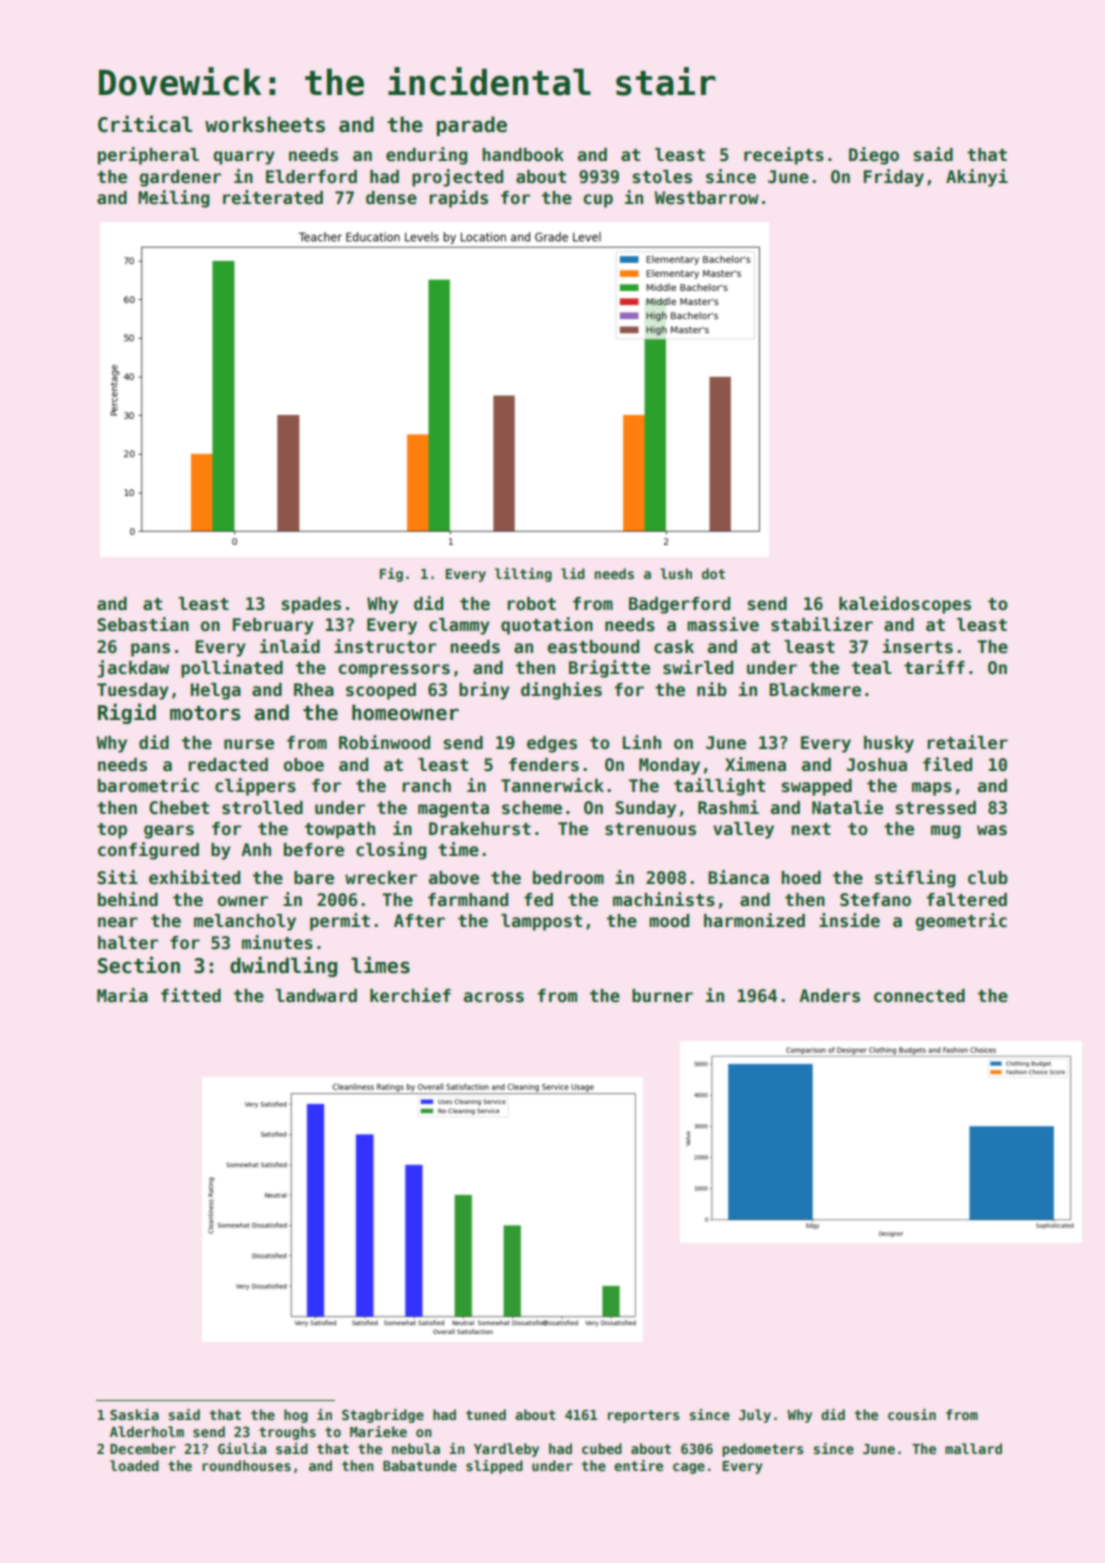  I want to click on stoles, so click(662, 177).
